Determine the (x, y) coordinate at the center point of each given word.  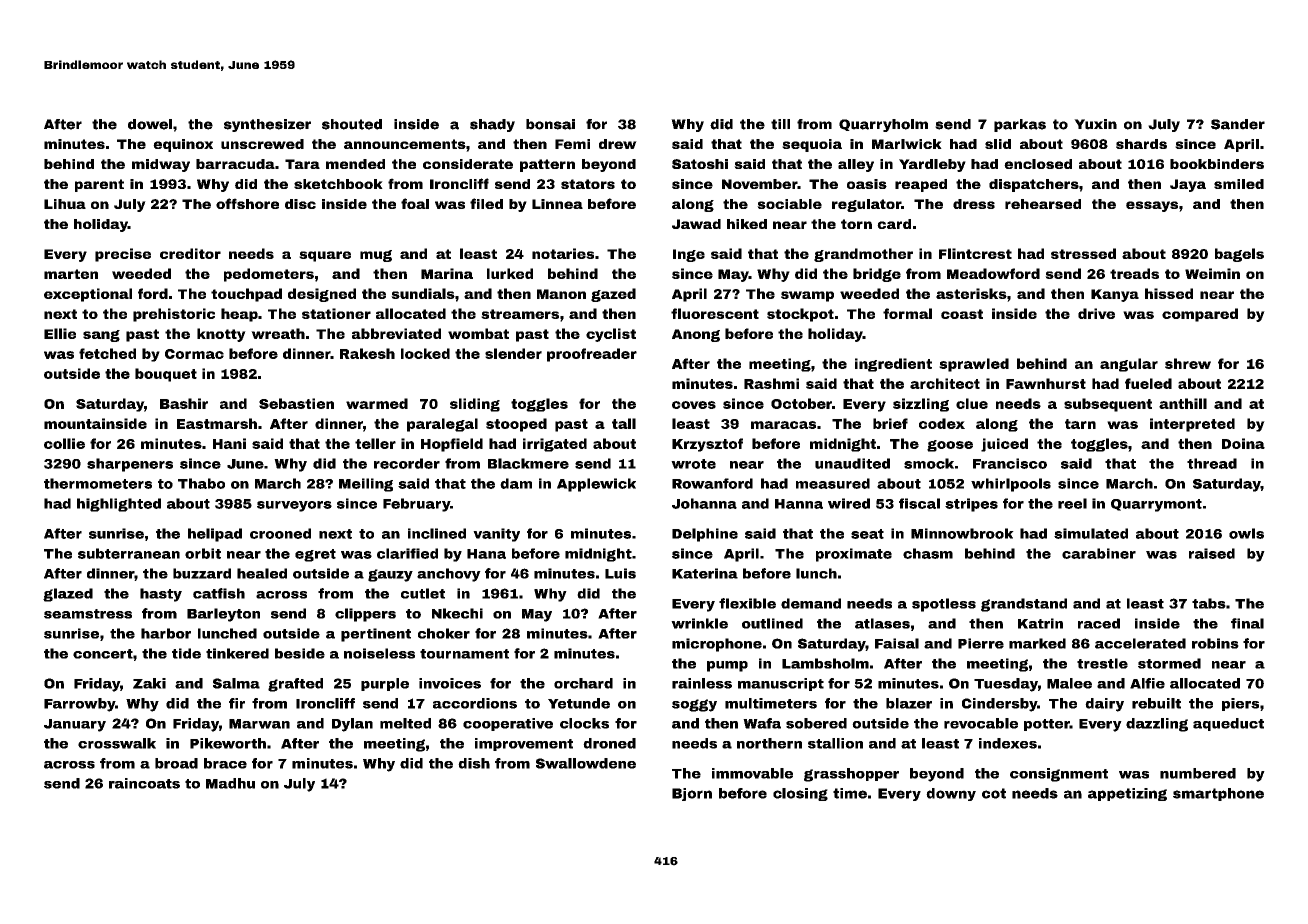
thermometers (98, 483)
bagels (1239, 255)
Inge (689, 255)
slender (513, 353)
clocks (584, 723)
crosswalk (117, 743)
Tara (302, 164)
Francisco (1010, 463)
